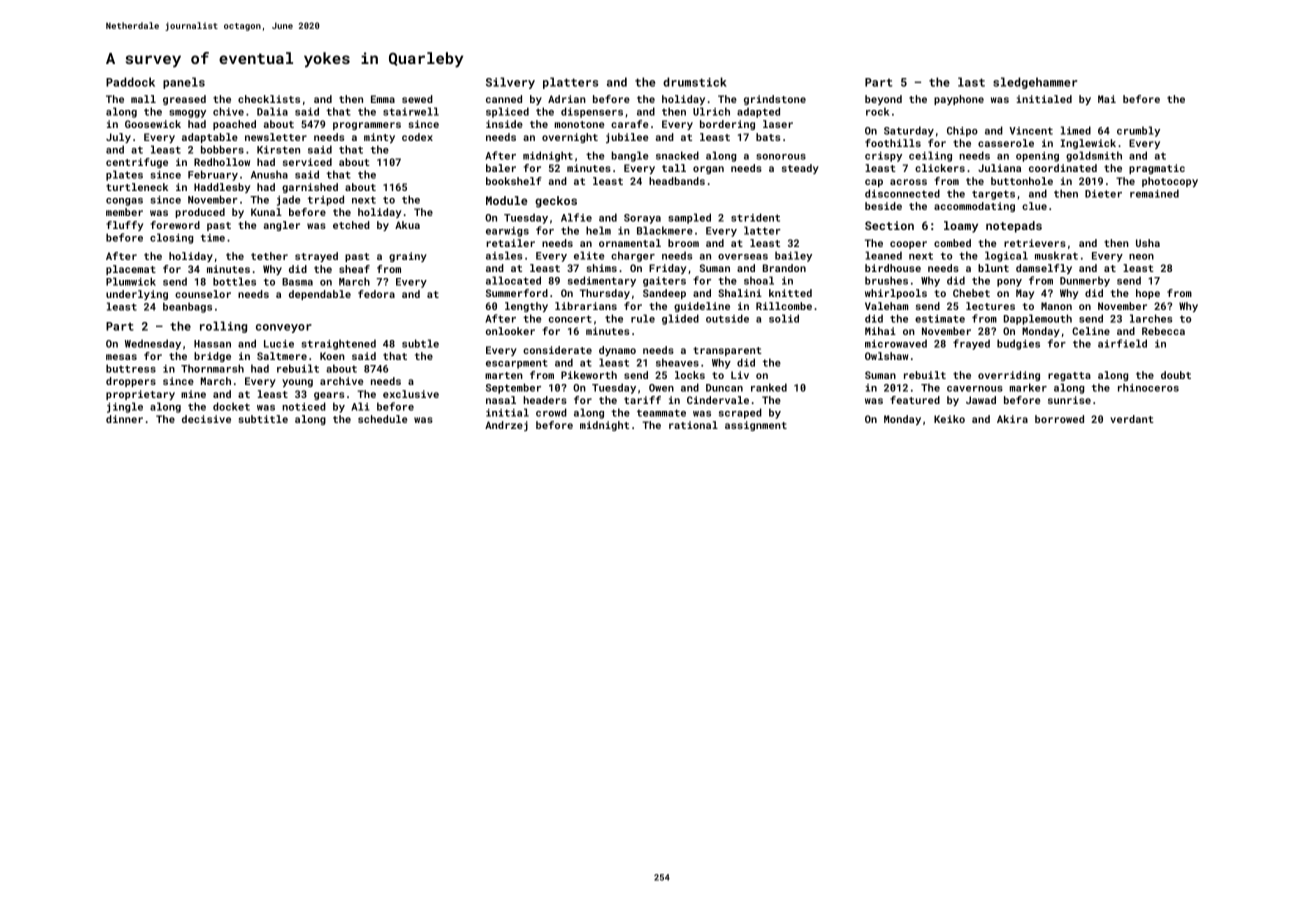  Describe the element at coordinates (755, 217) in the screenshot. I see `strident` at that location.
